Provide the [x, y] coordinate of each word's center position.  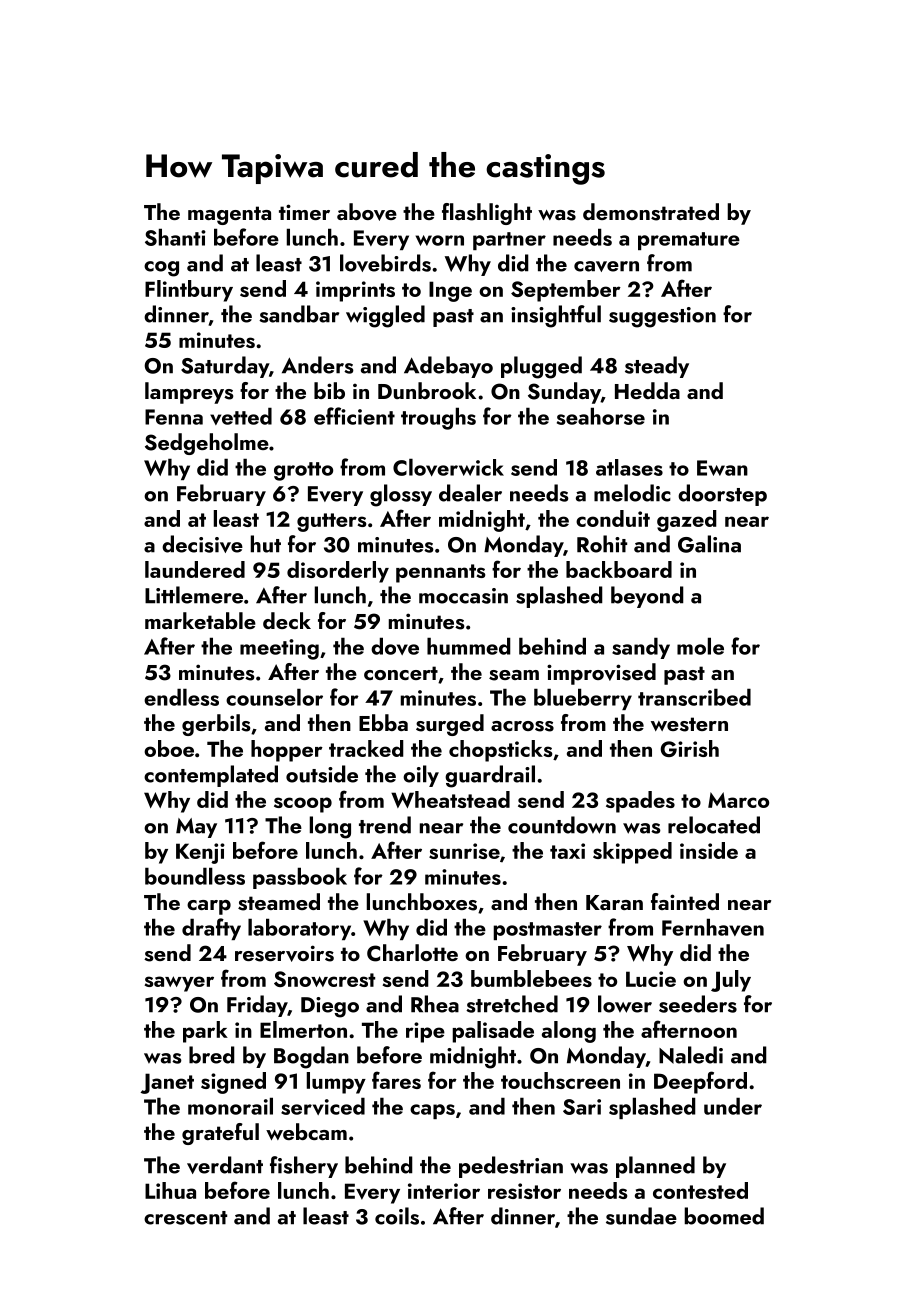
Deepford [700, 1082]
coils [397, 1216]
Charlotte [412, 953]
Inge [450, 291]
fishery [304, 1167]
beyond [647, 597]
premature [689, 241]
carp [209, 907]
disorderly [338, 572]
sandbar [299, 314]
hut [266, 544]
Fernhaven [713, 927]
